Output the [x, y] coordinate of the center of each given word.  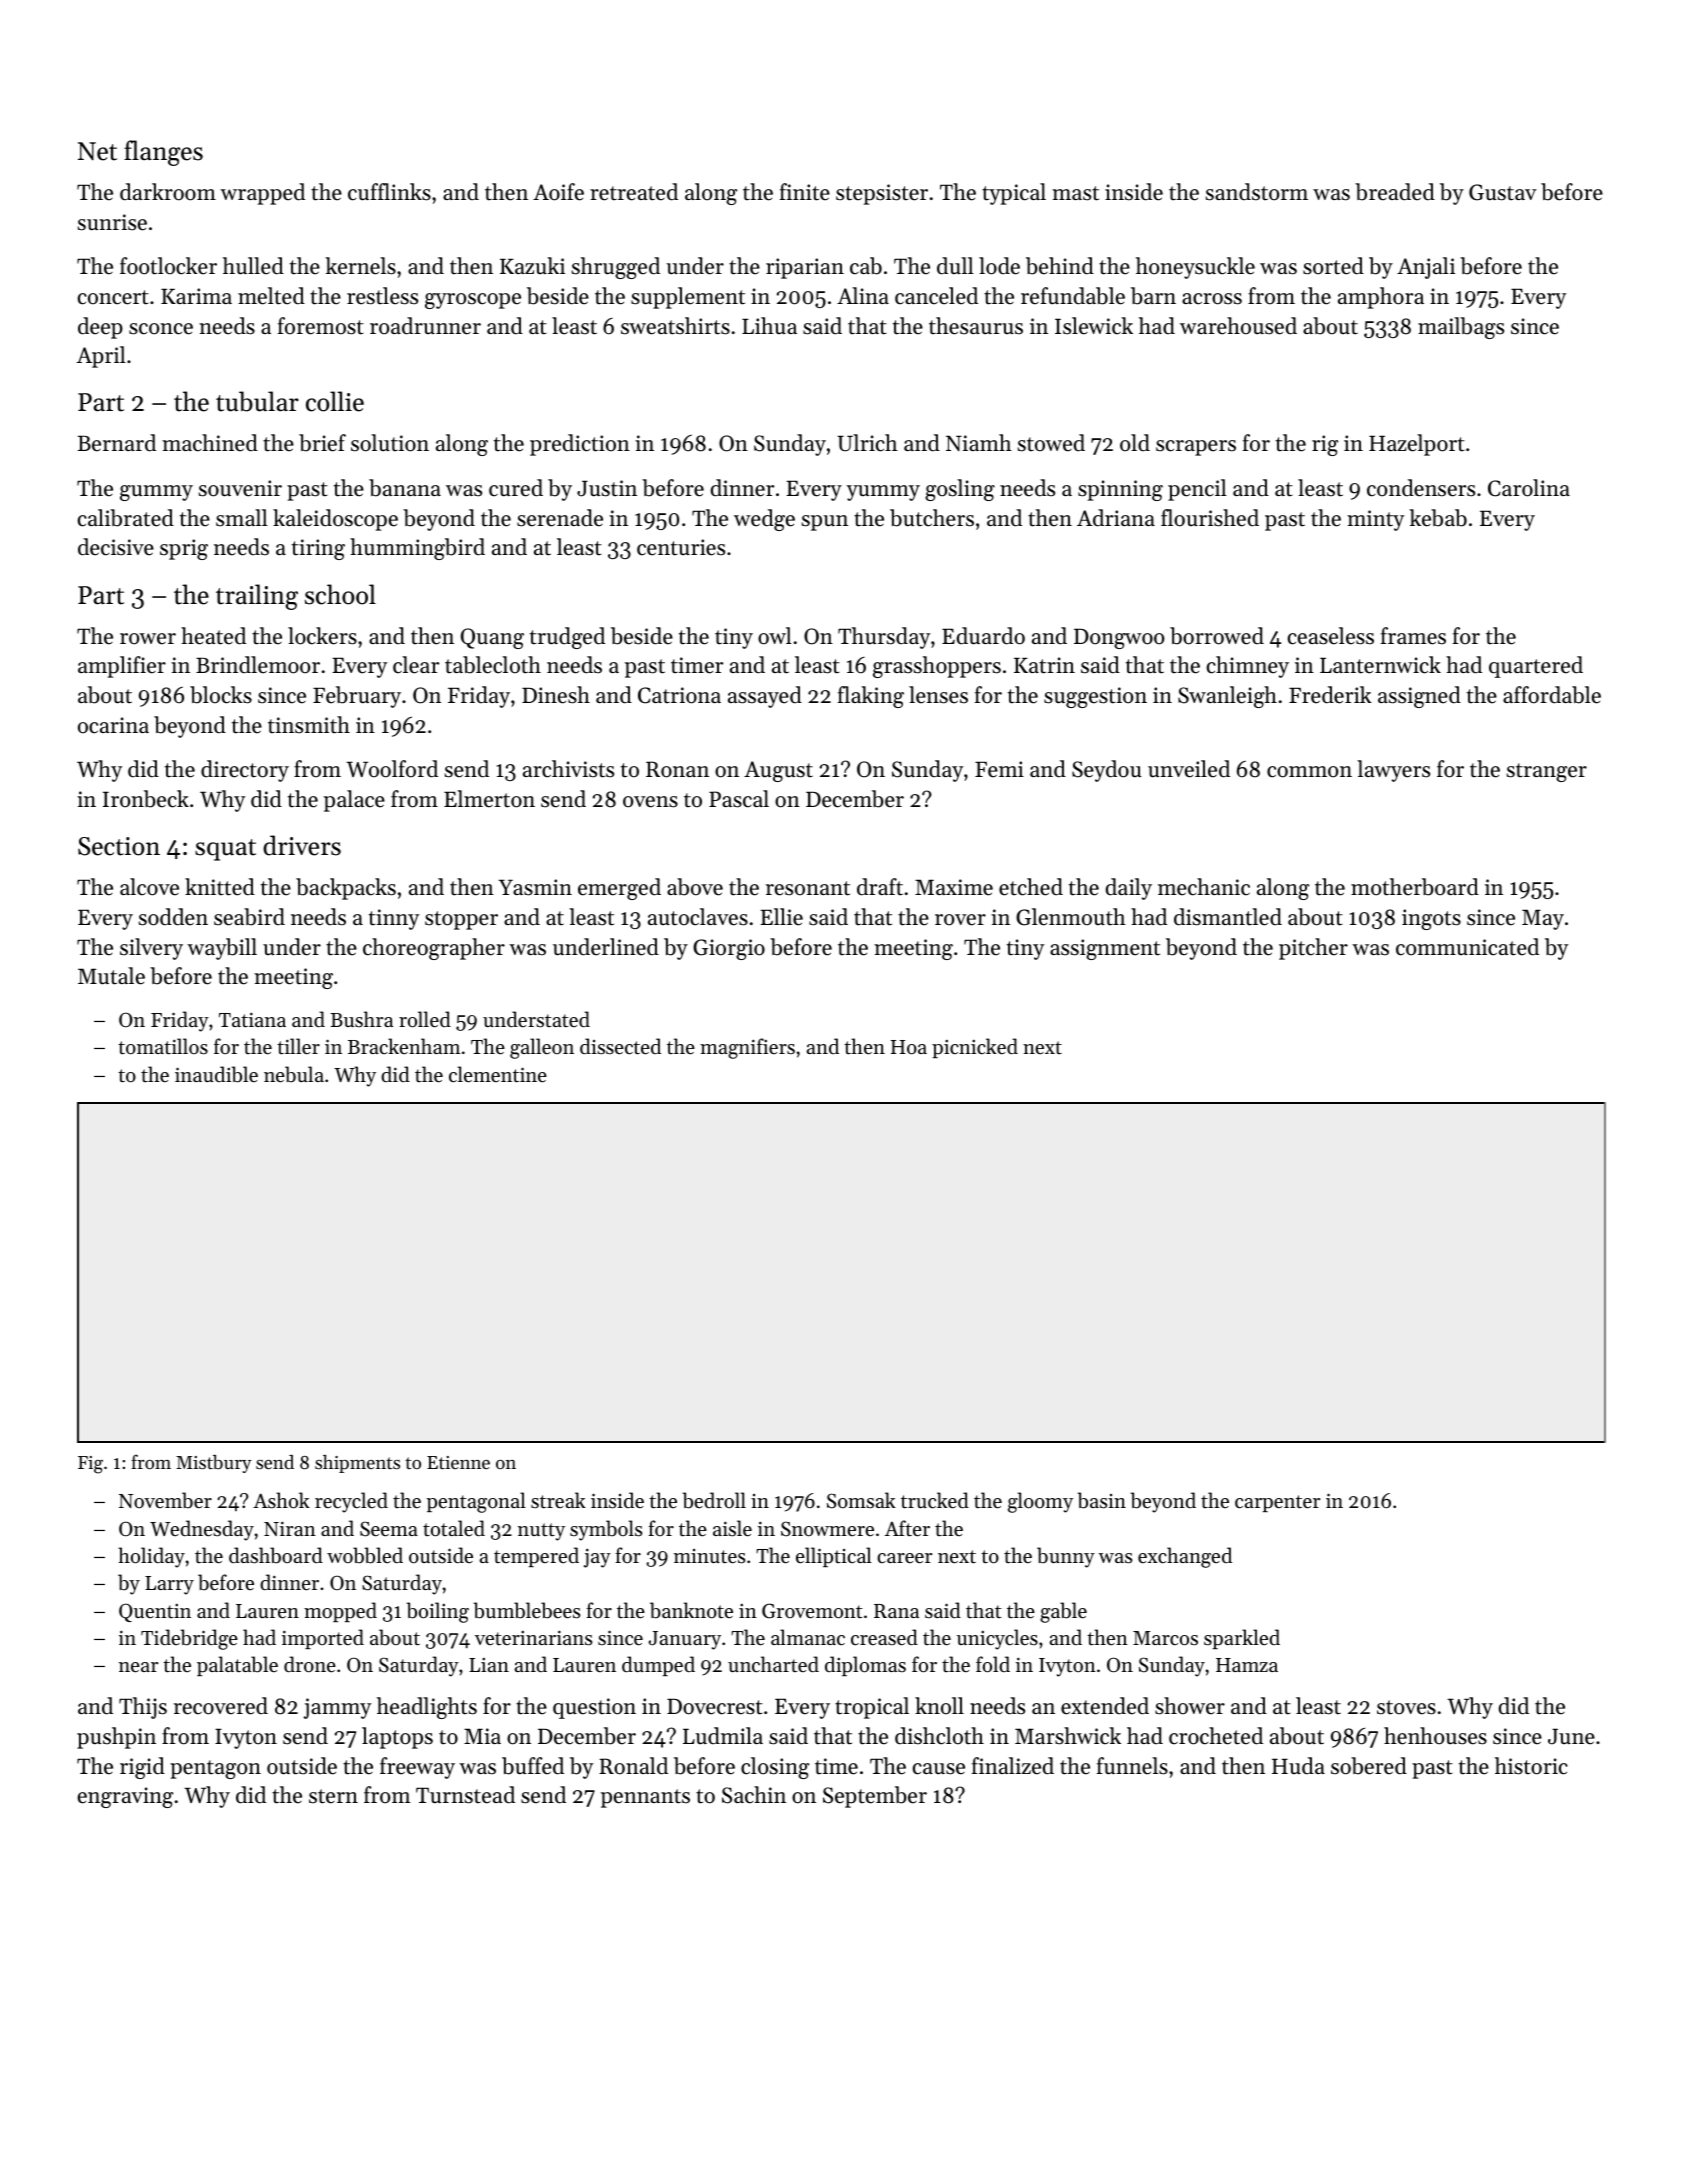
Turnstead [465, 1795]
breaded [1395, 192]
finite [805, 192]
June [1571, 1736]
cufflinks [389, 192]
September [875, 1797]
